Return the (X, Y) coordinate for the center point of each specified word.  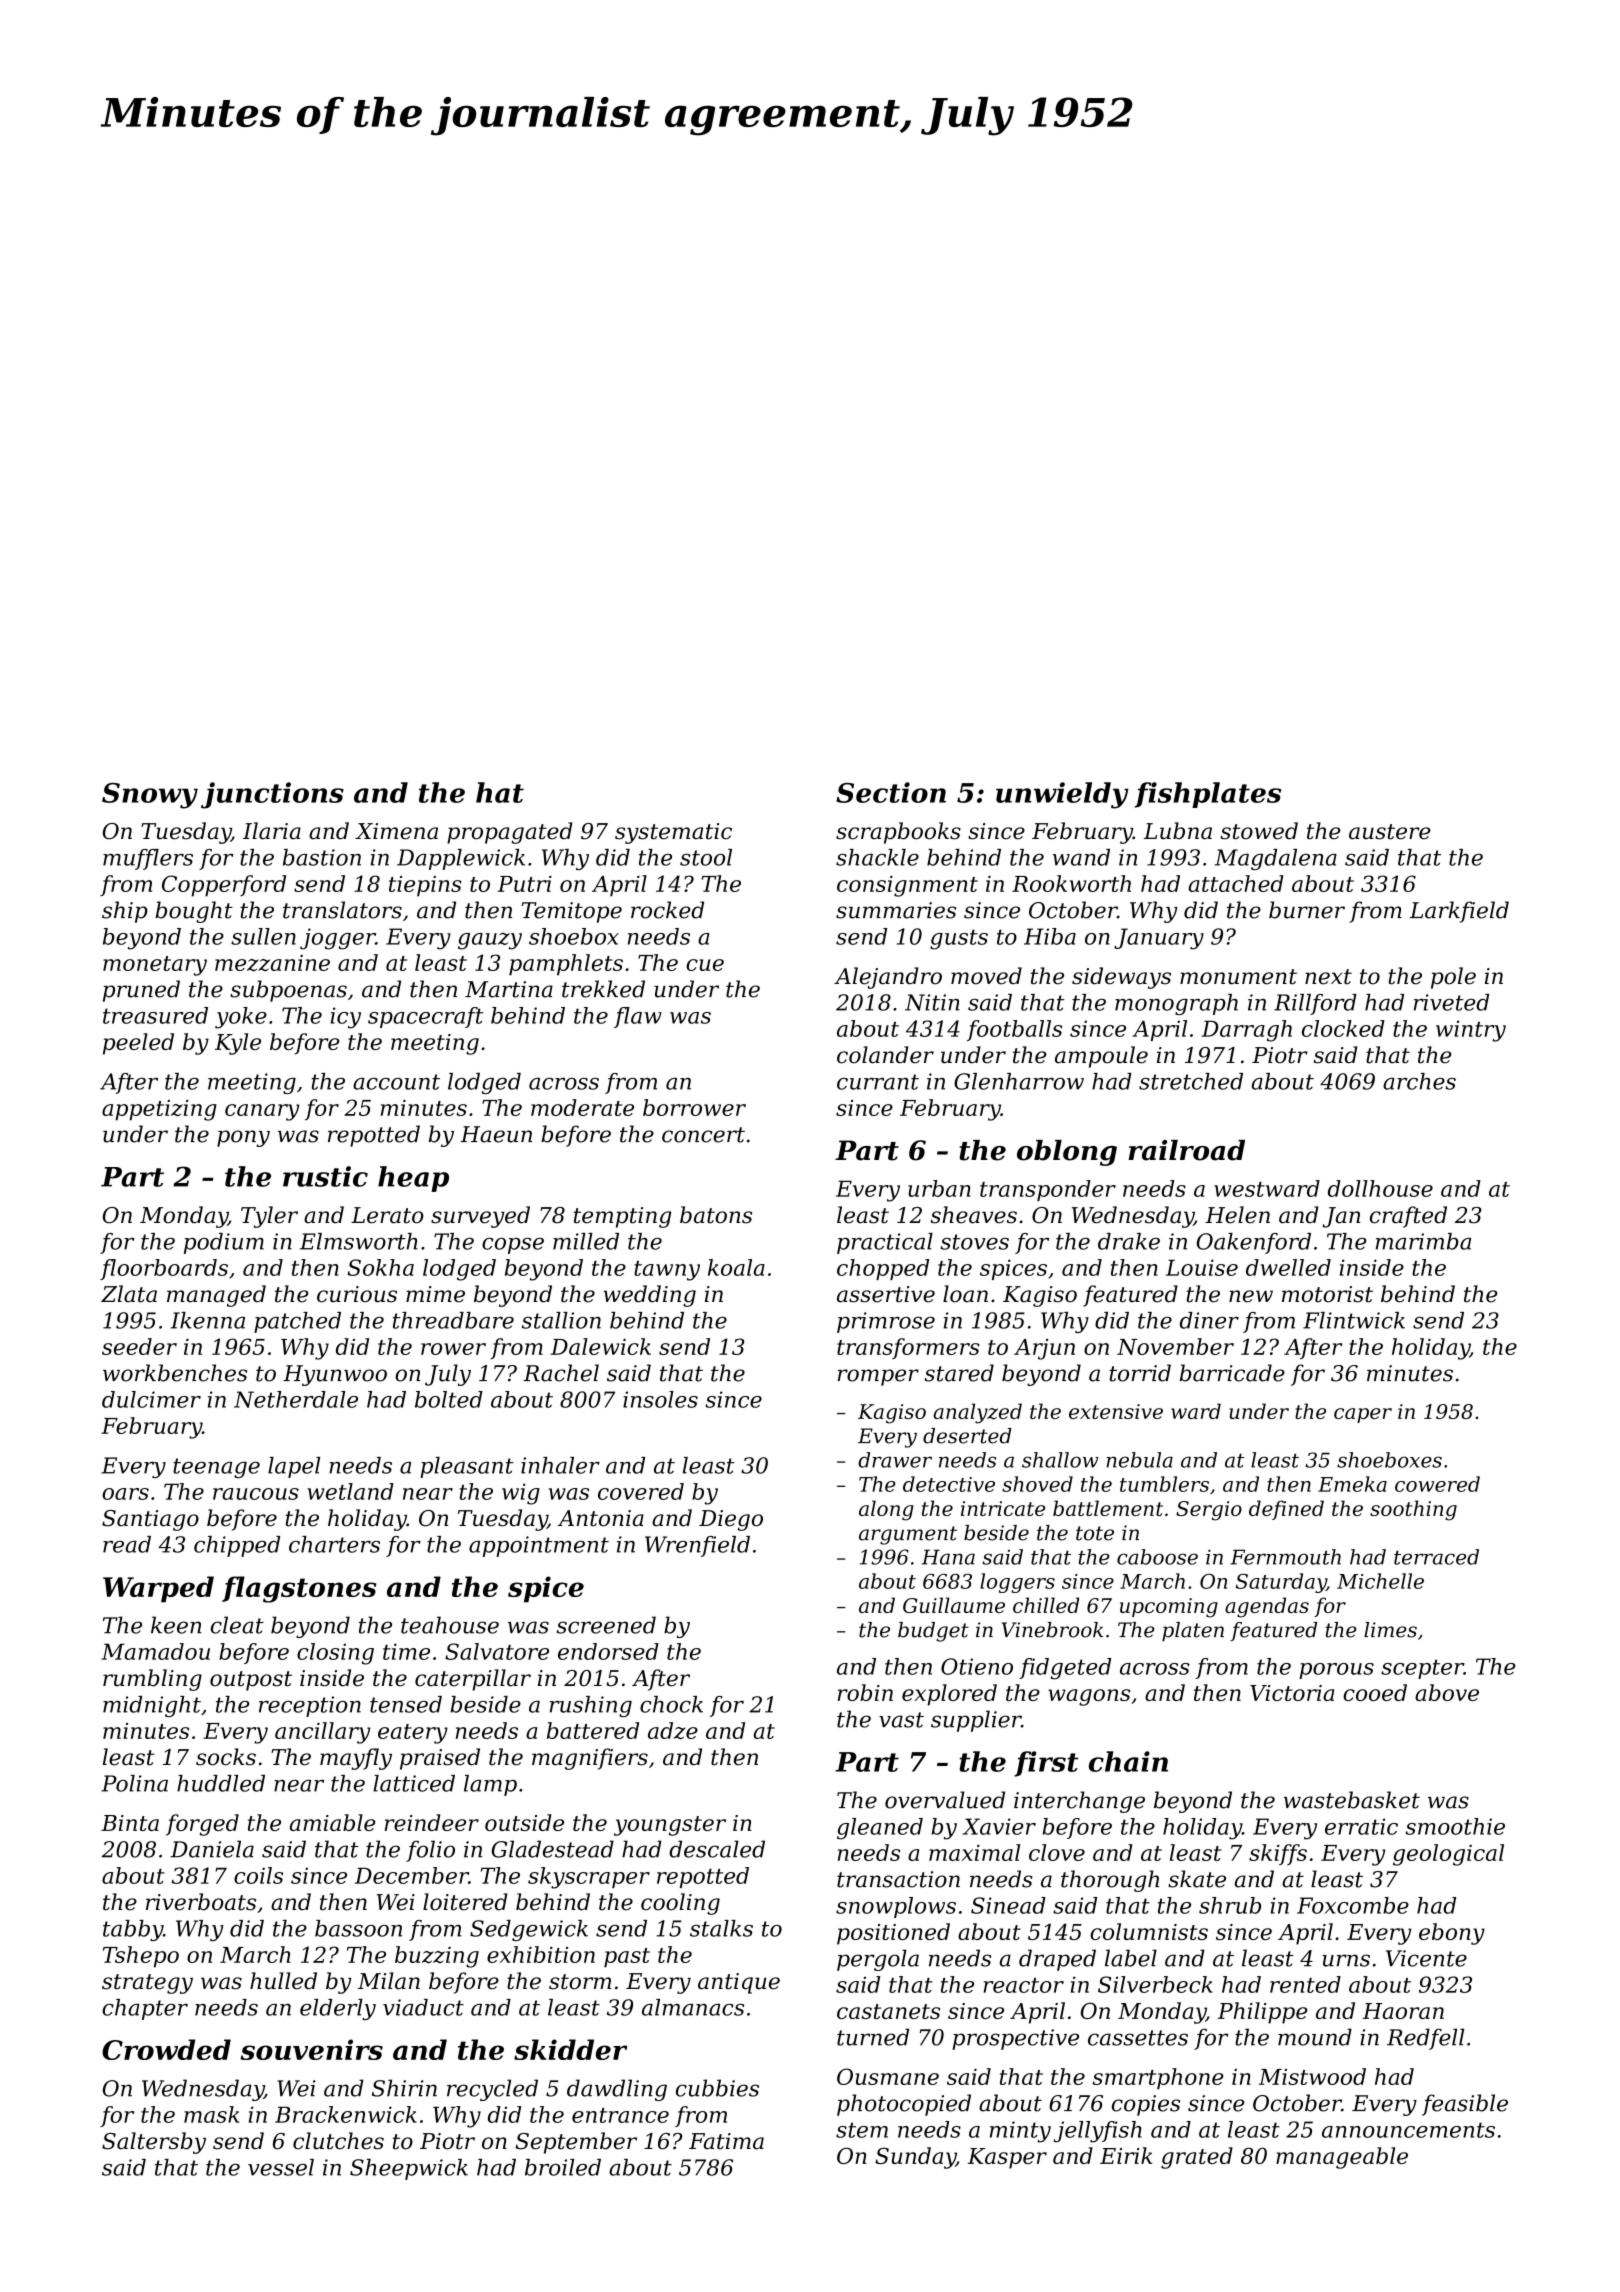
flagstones (299, 1589)
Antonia (601, 1518)
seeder (139, 1346)
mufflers (148, 859)
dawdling (617, 2090)
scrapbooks (898, 833)
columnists (1149, 1931)
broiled (563, 2167)
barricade (1232, 1373)
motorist (1327, 1294)
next (1328, 977)
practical (885, 1243)
